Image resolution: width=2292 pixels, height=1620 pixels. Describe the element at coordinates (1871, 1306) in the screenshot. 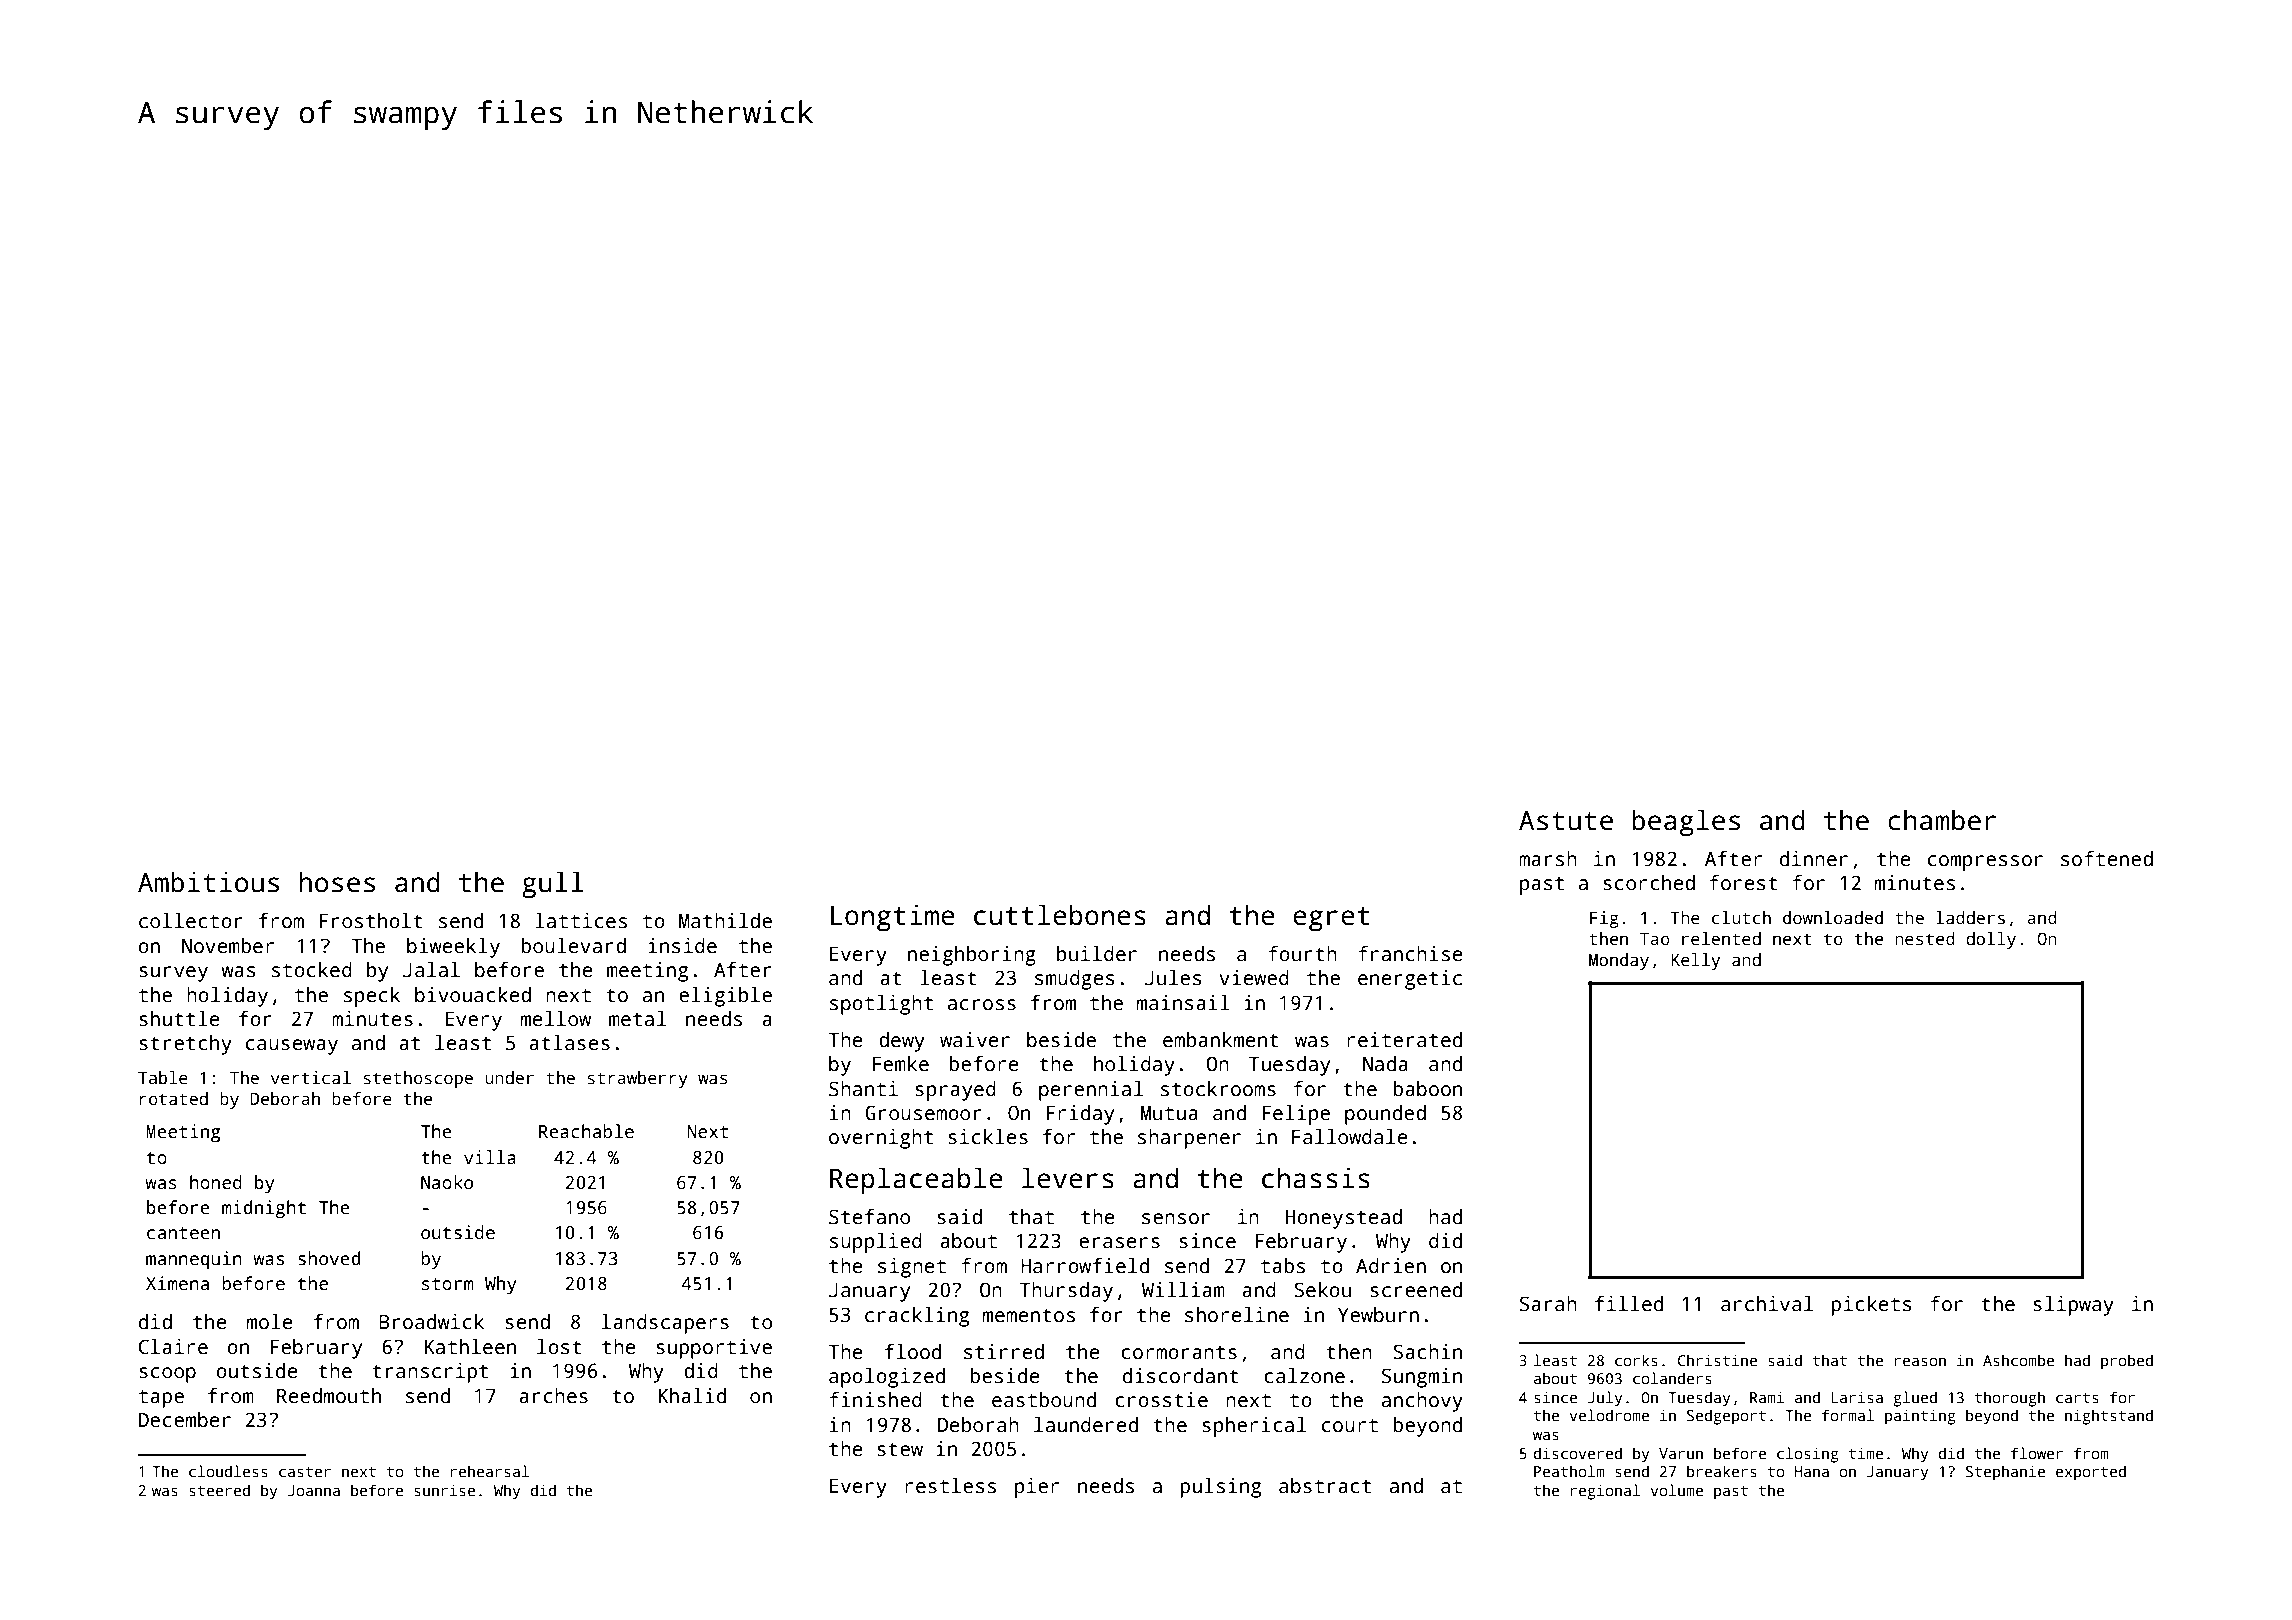

I see `pickets` at that location.
